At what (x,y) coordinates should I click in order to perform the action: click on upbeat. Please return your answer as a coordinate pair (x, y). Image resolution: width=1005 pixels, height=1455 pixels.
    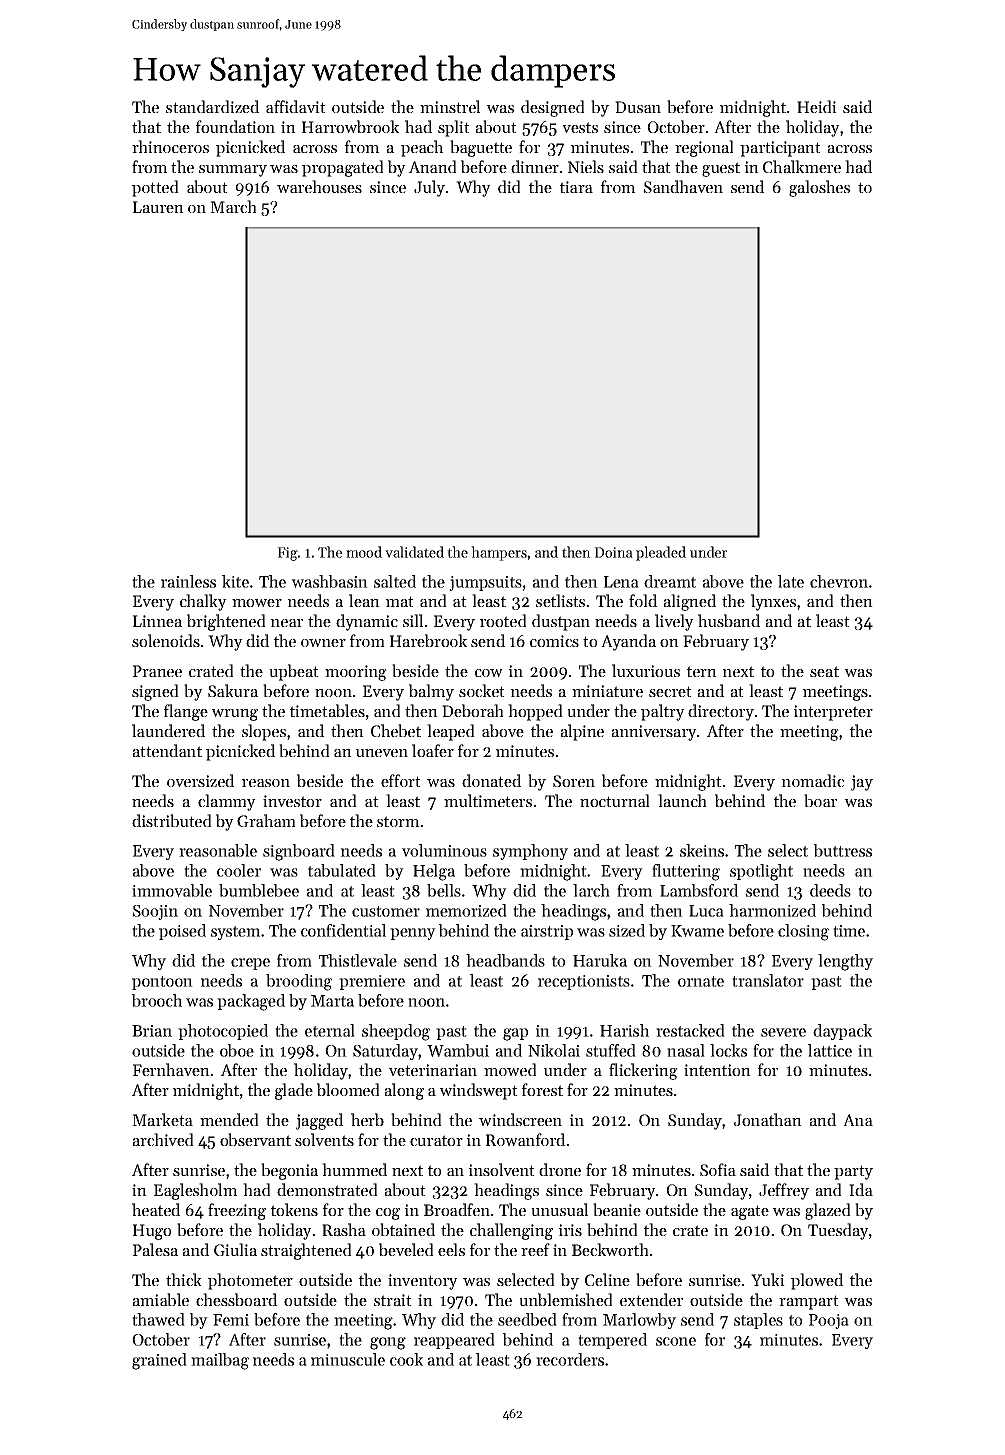
    Looking at the image, I should click on (294, 672).
